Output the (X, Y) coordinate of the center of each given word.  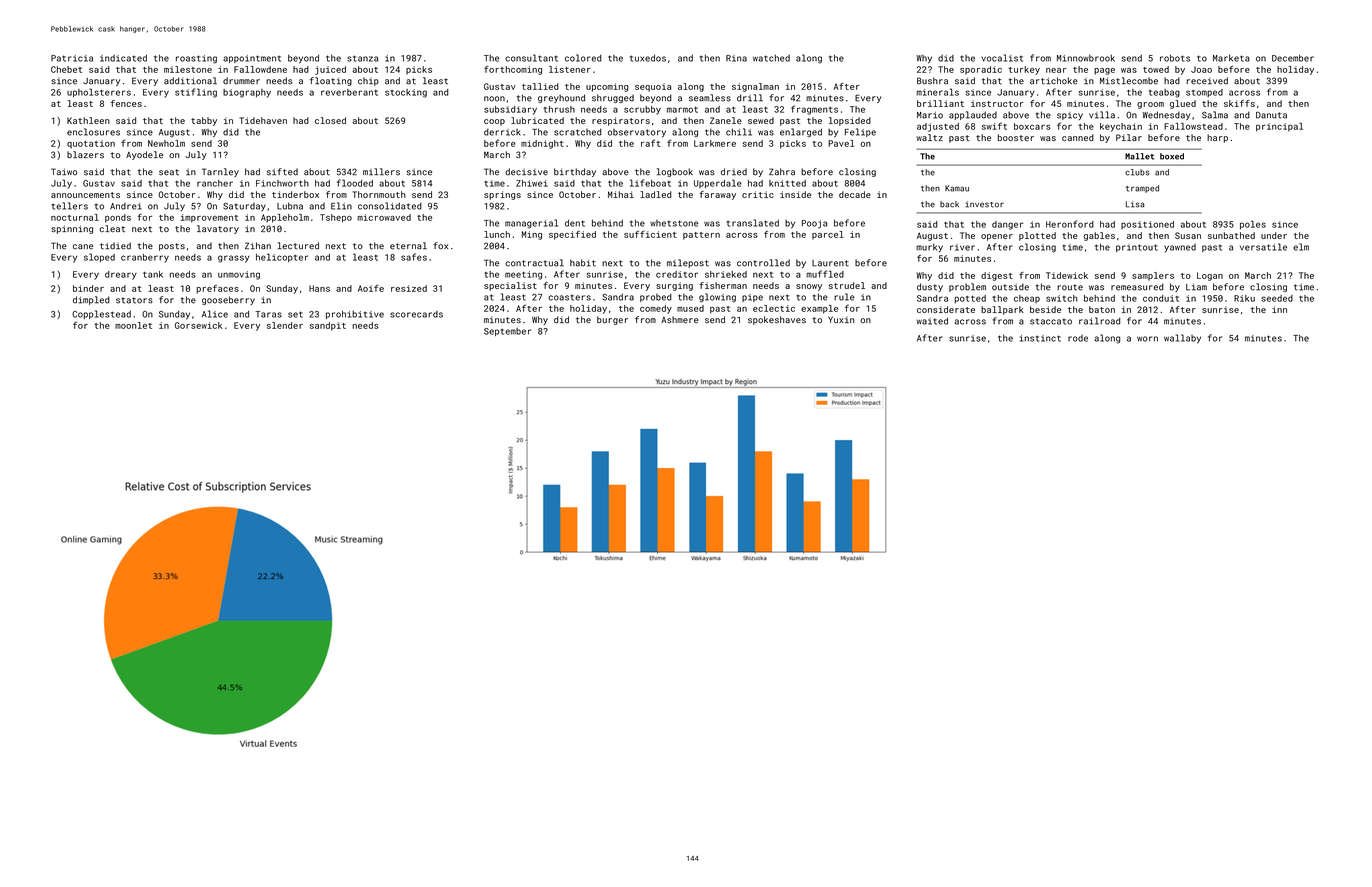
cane (83, 247)
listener (570, 69)
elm (1301, 247)
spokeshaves (777, 320)
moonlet (133, 325)
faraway (717, 195)
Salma (1215, 115)
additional (190, 81)
